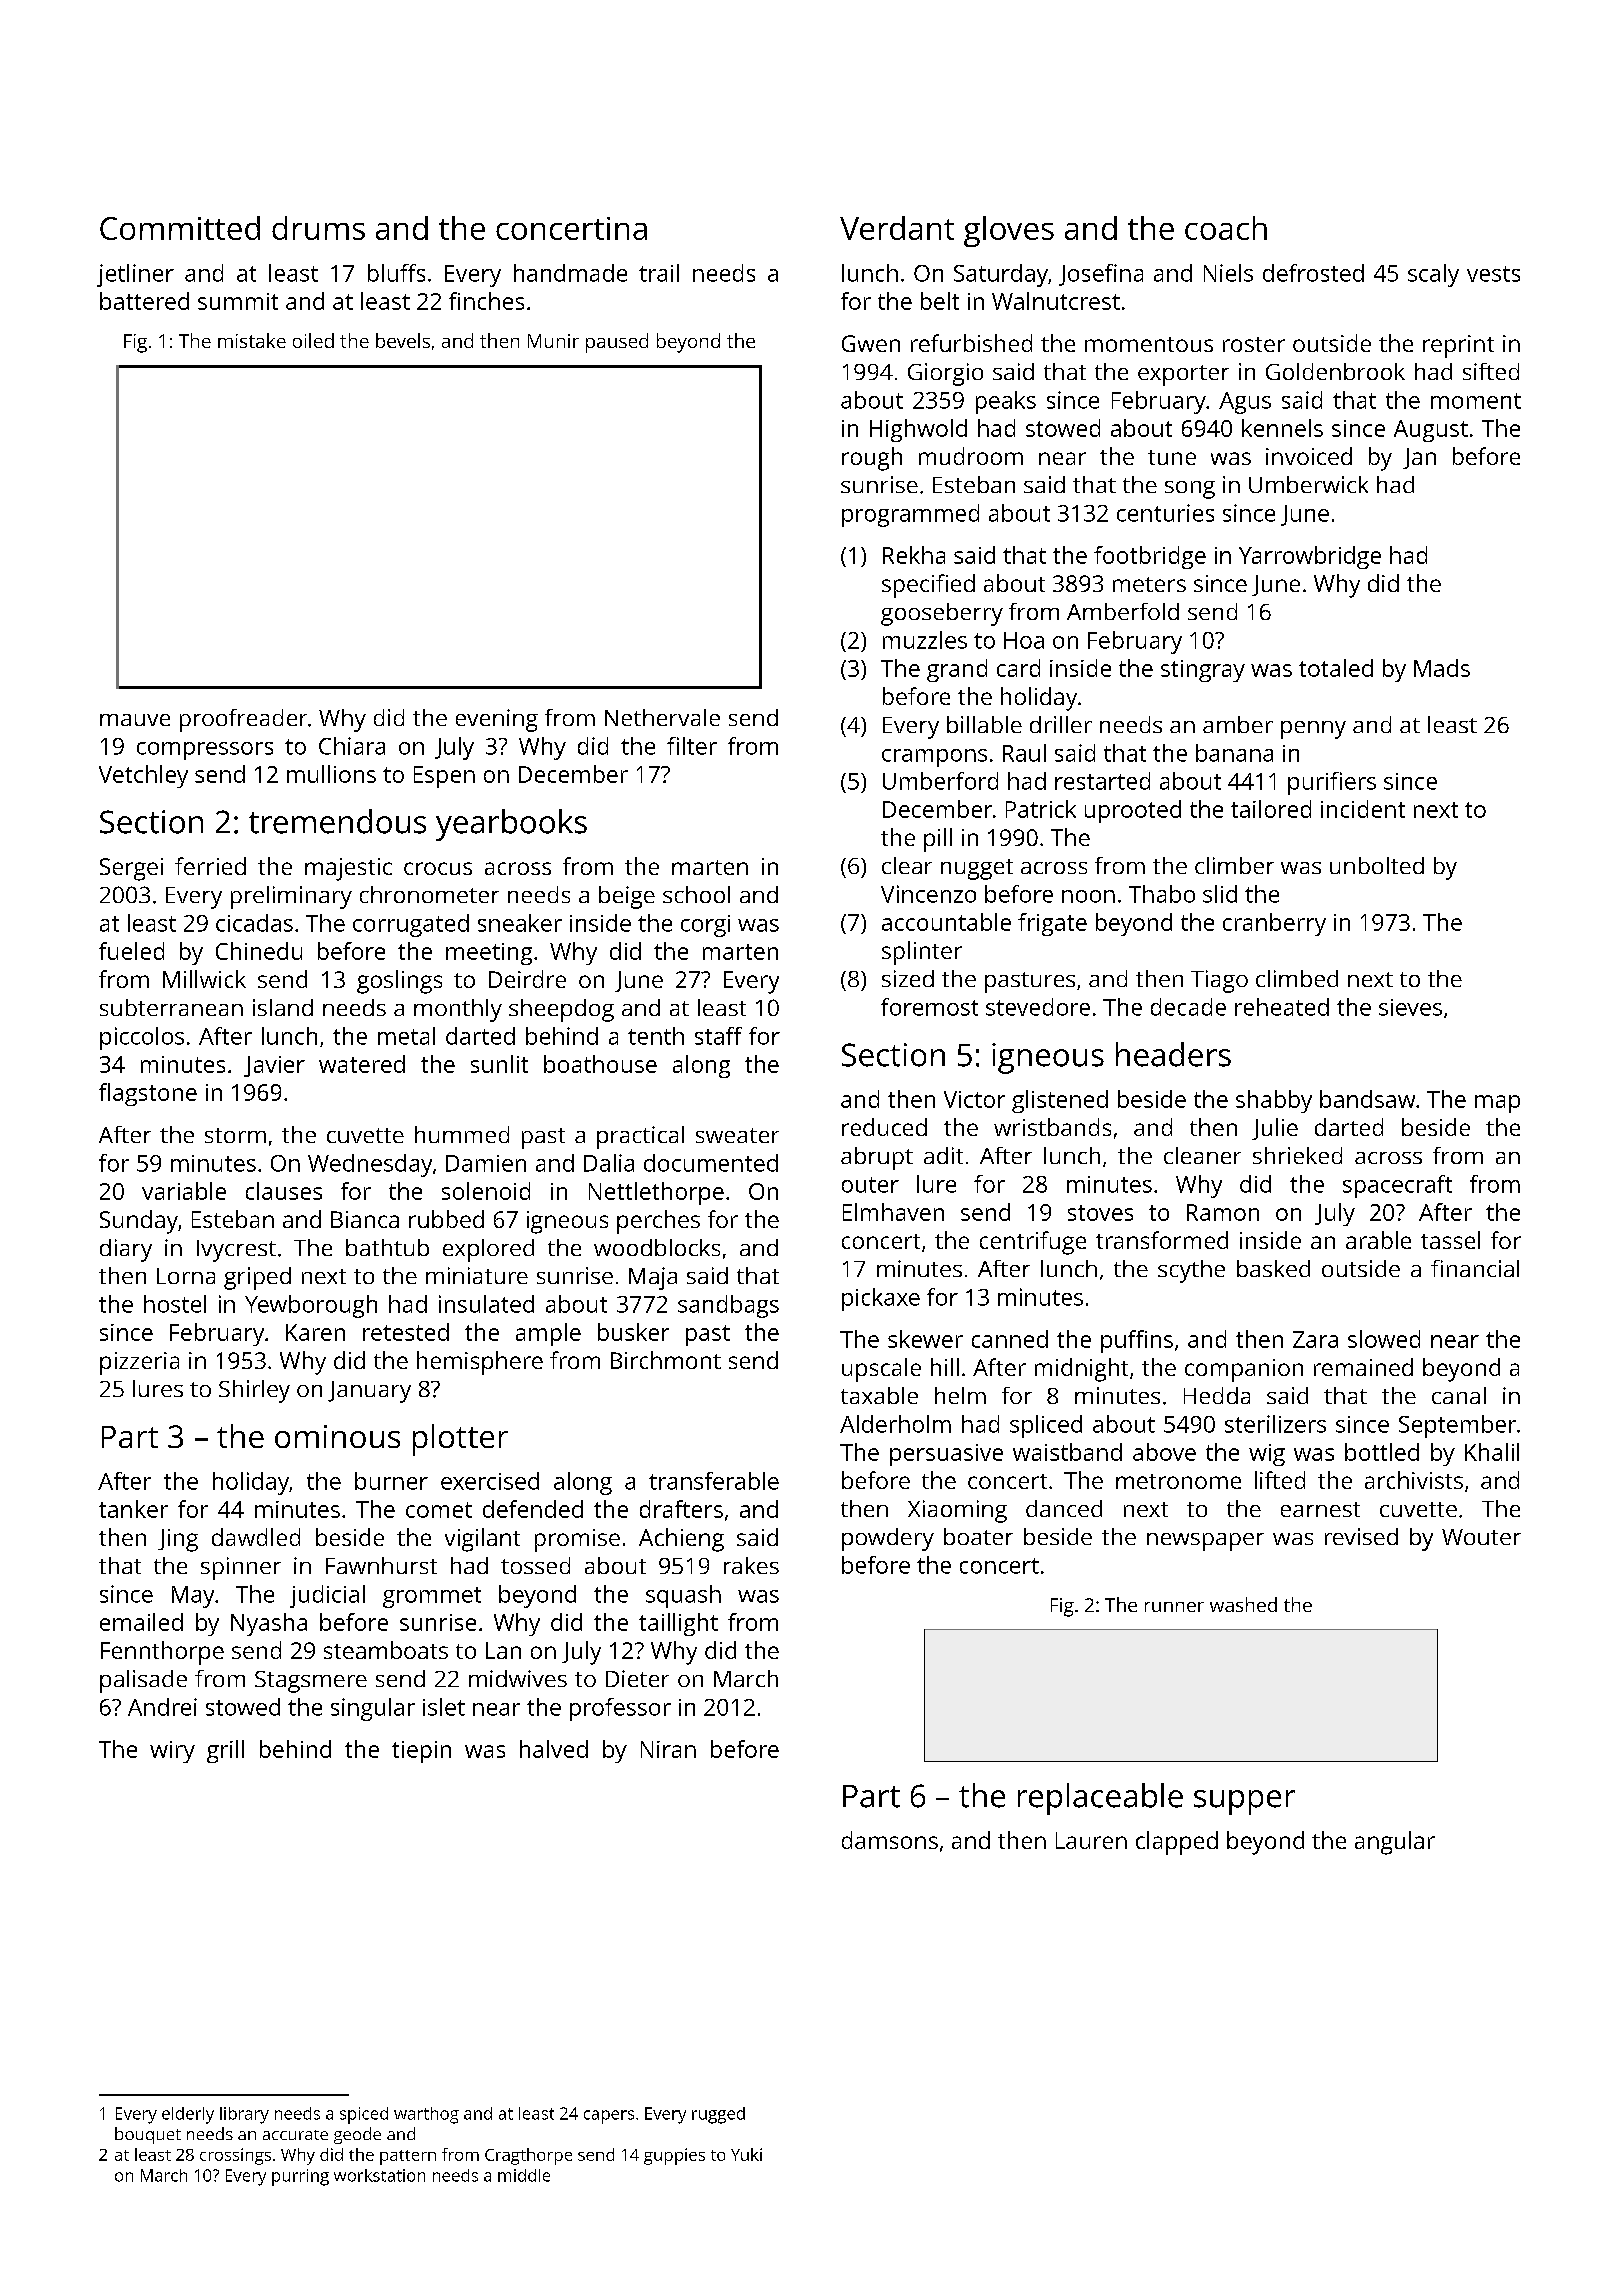 This screenshot has height=2292, width=1620. What do you see at coordinates (1009, 231) in the screenshot?
I see `gloves` at bounding box center [1009, 231].
